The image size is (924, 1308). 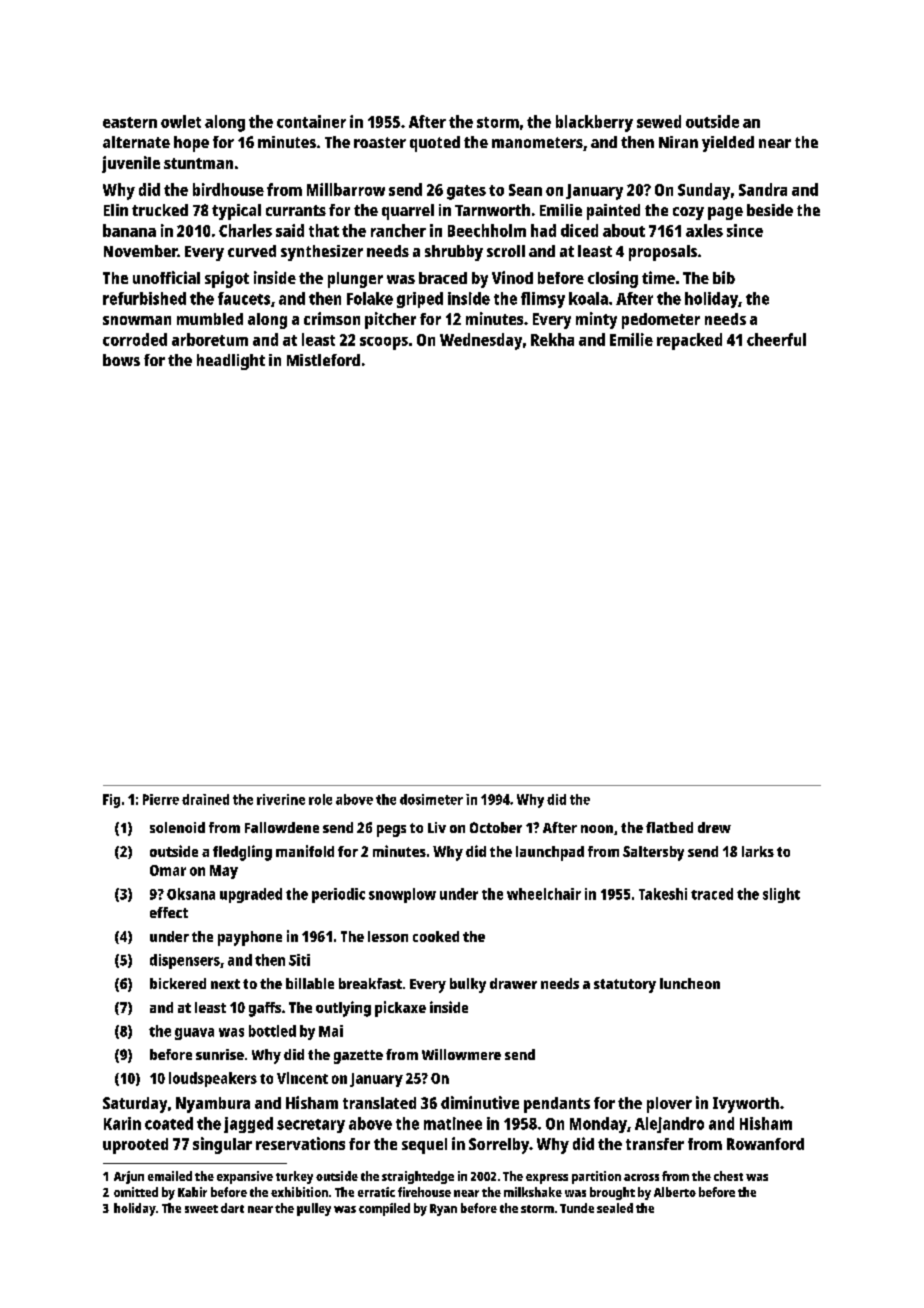 What do you see at coordinates (311, 121) in the page?
I see `container` at bounding box center [311, 121].
